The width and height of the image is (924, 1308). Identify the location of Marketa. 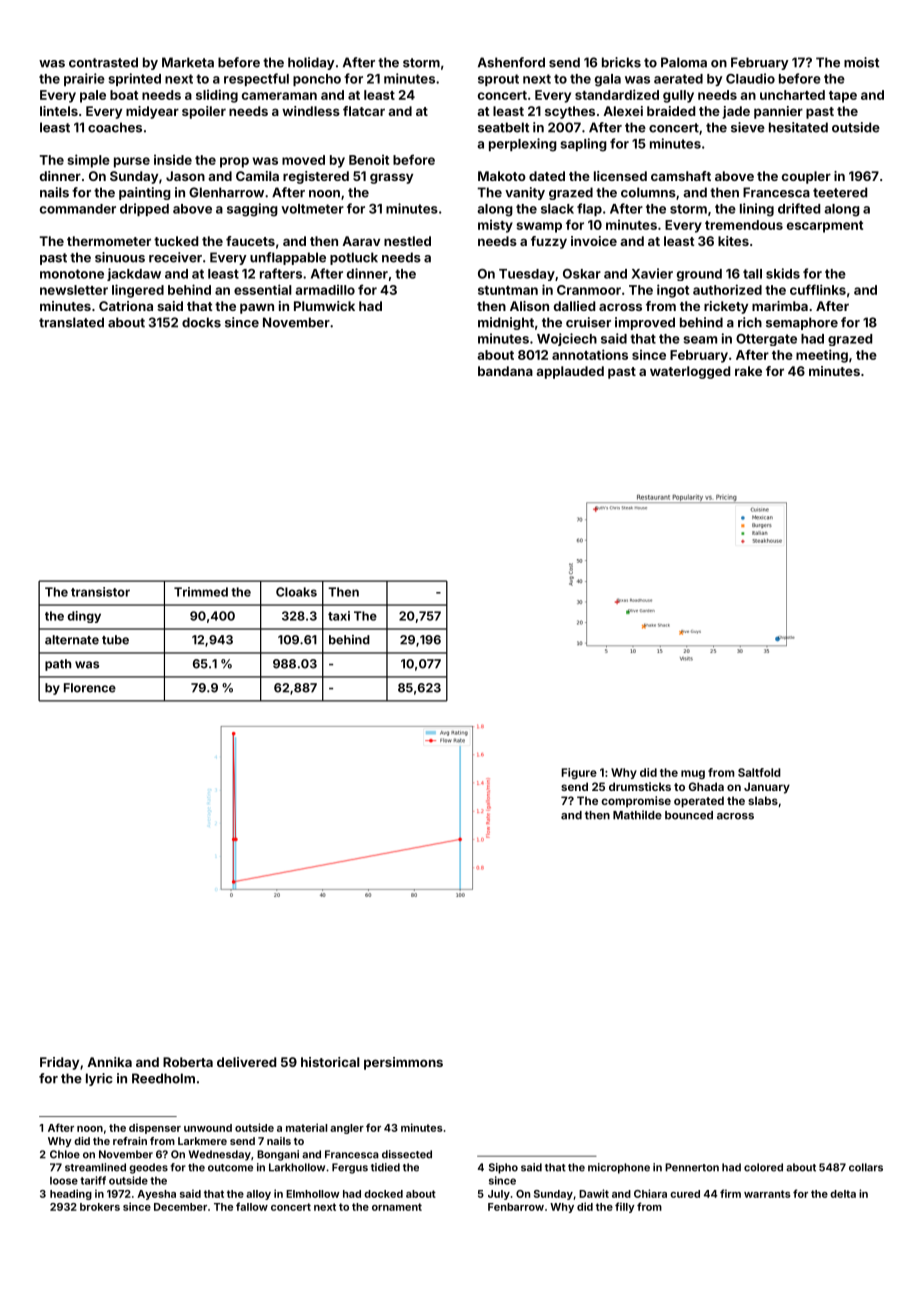
(188, 62).
